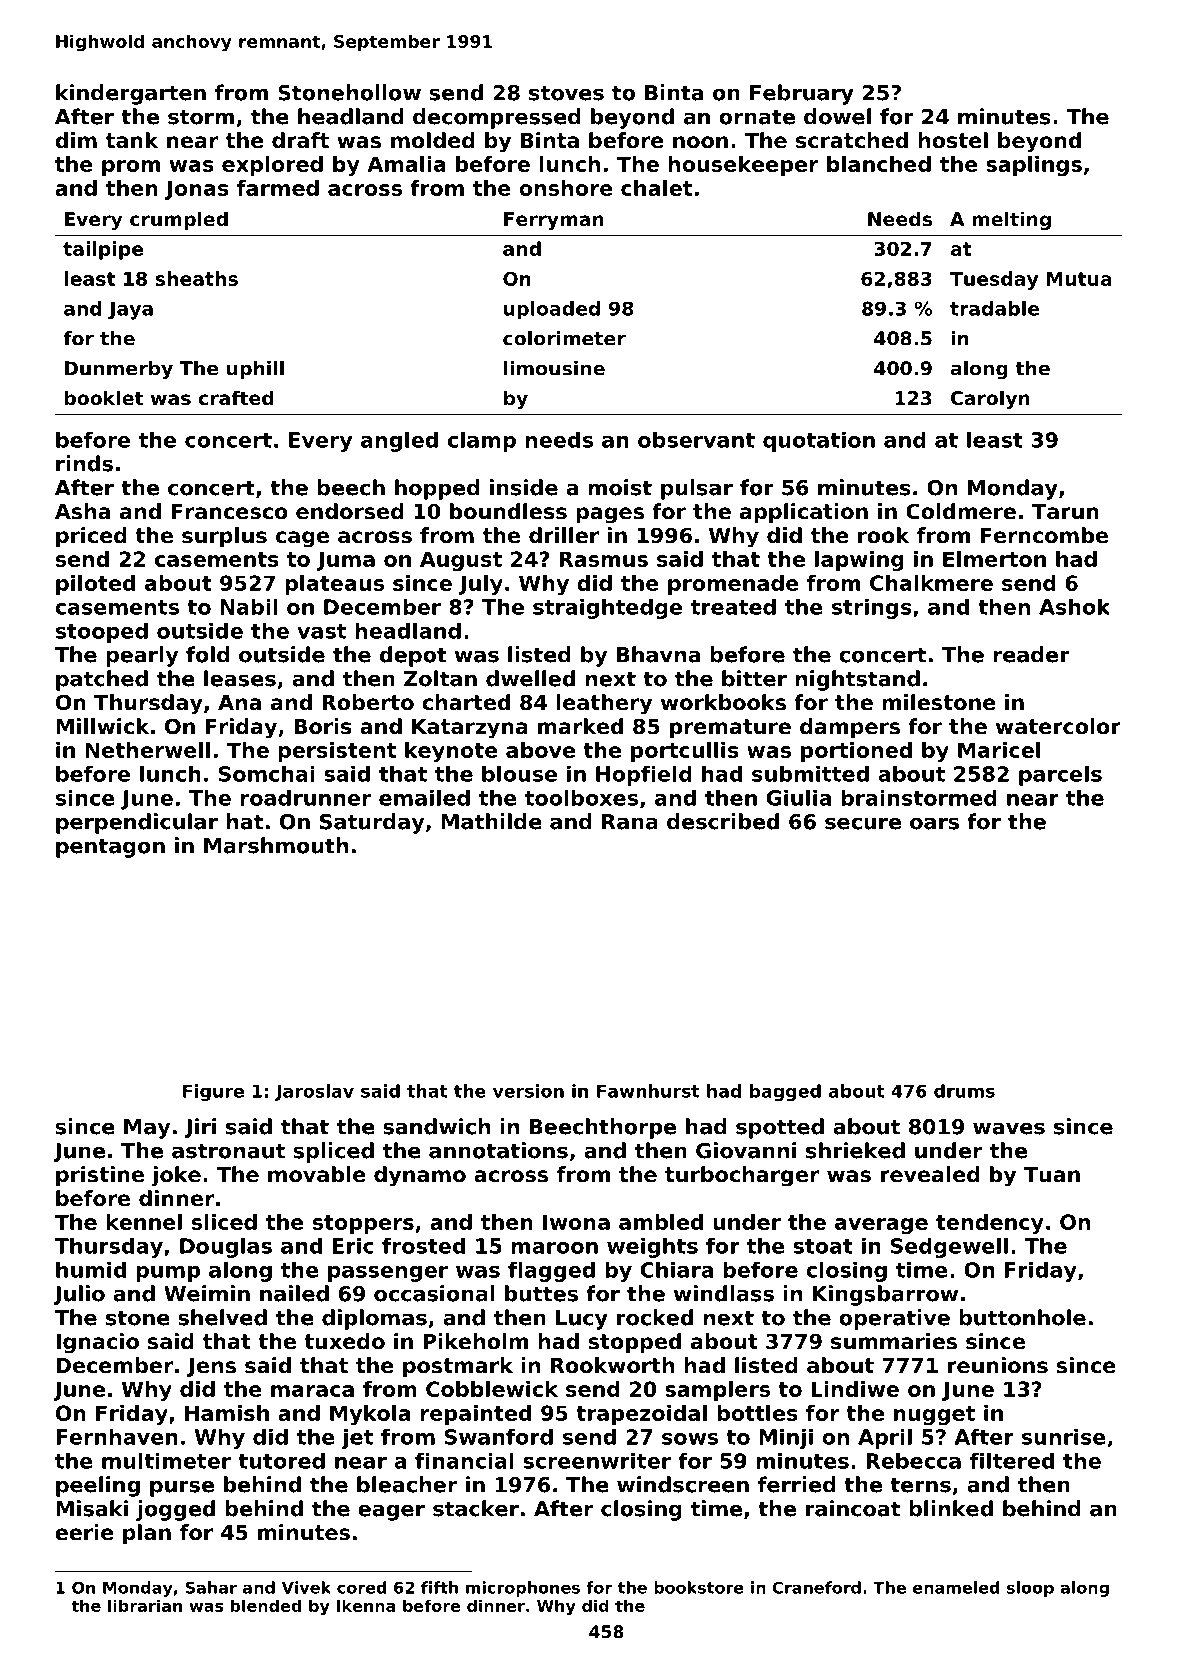 The image size is (1177, 1664). What do you see at coordinates (1065, 512) in the page?
I see `Tarun` at bounding box center [1065, 512].
